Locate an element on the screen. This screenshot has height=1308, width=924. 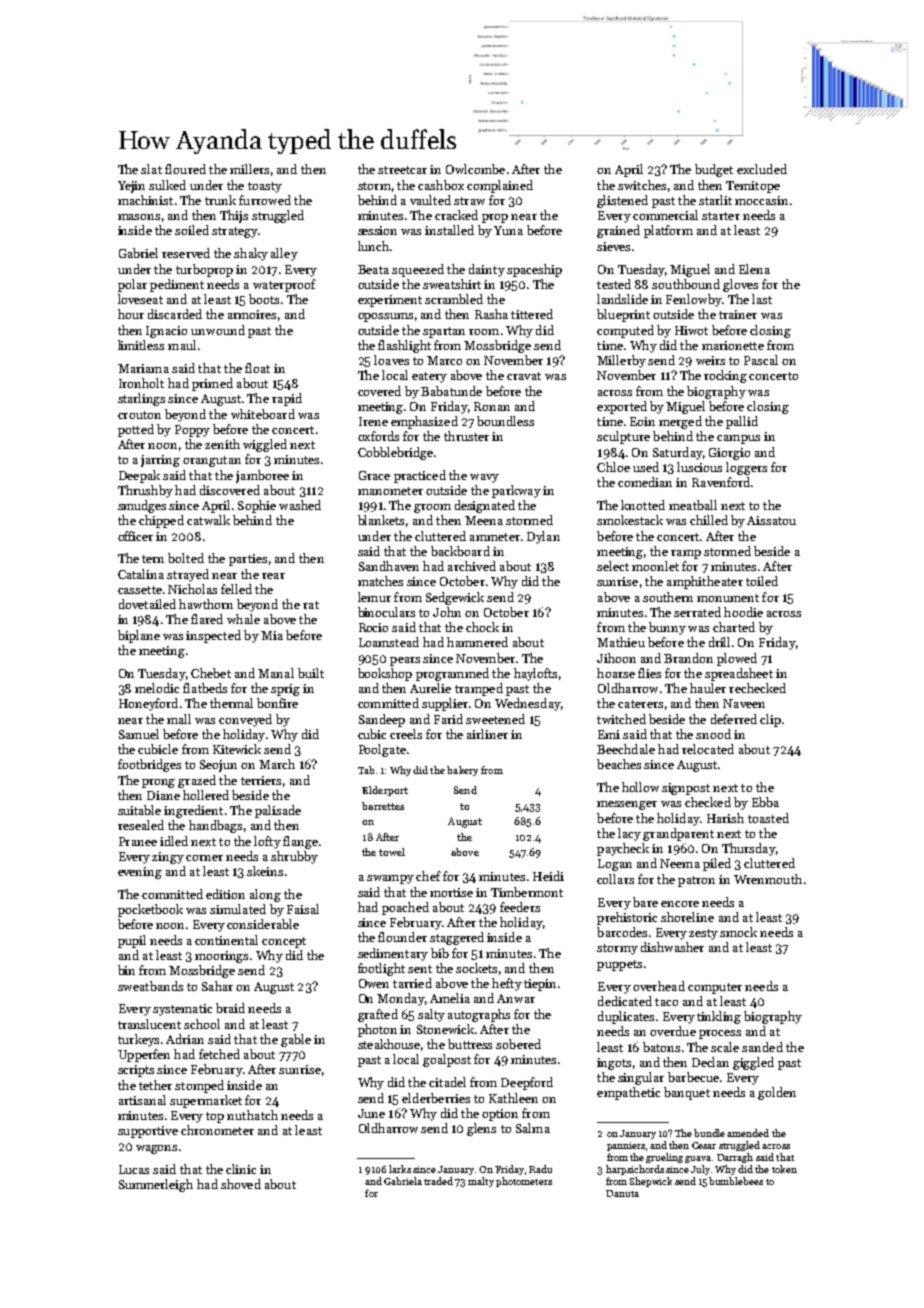
Loamstead is located at coordinates (389, 642).
